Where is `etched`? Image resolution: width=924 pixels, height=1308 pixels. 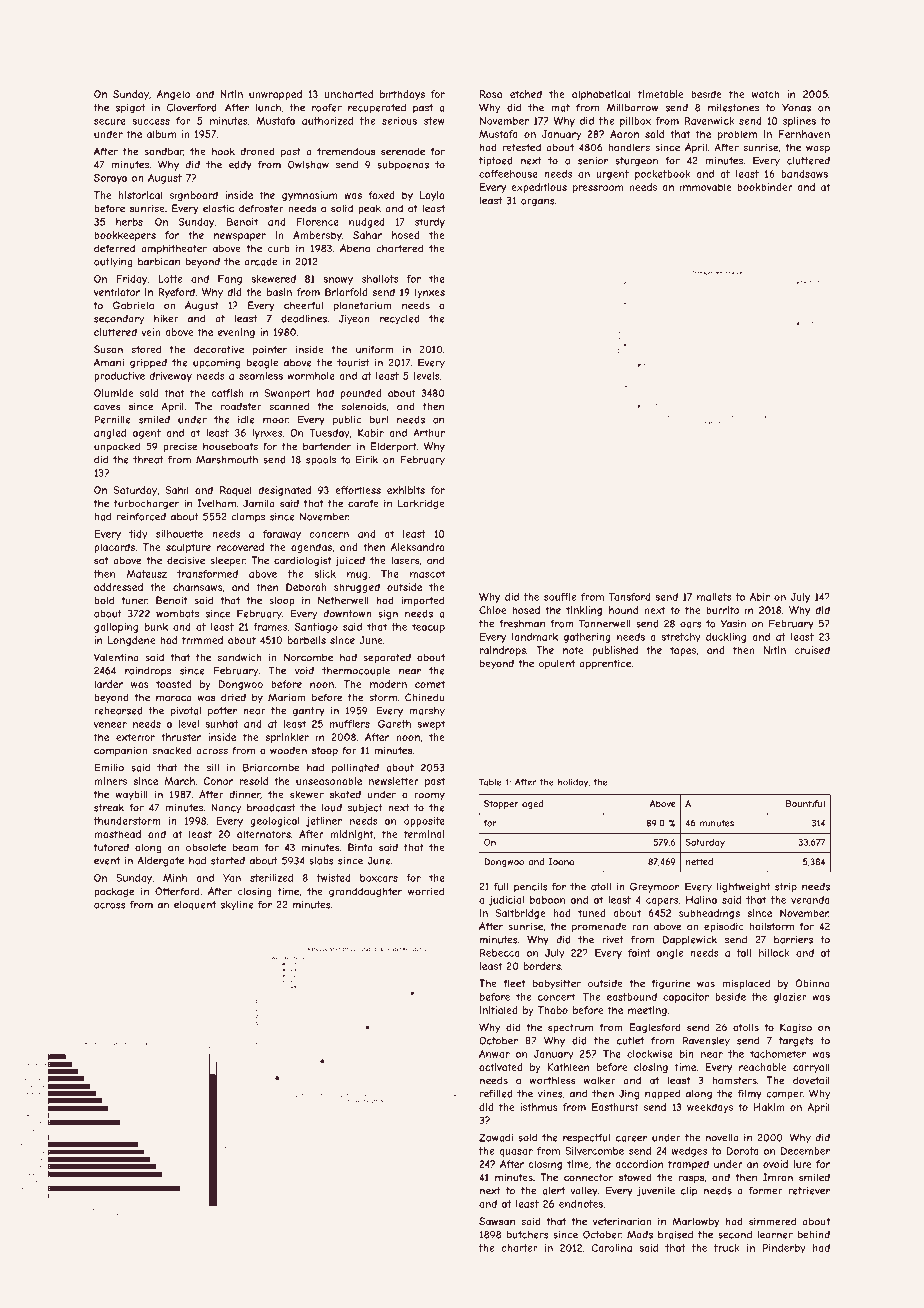 etched is located at coordinates (526, 94).
